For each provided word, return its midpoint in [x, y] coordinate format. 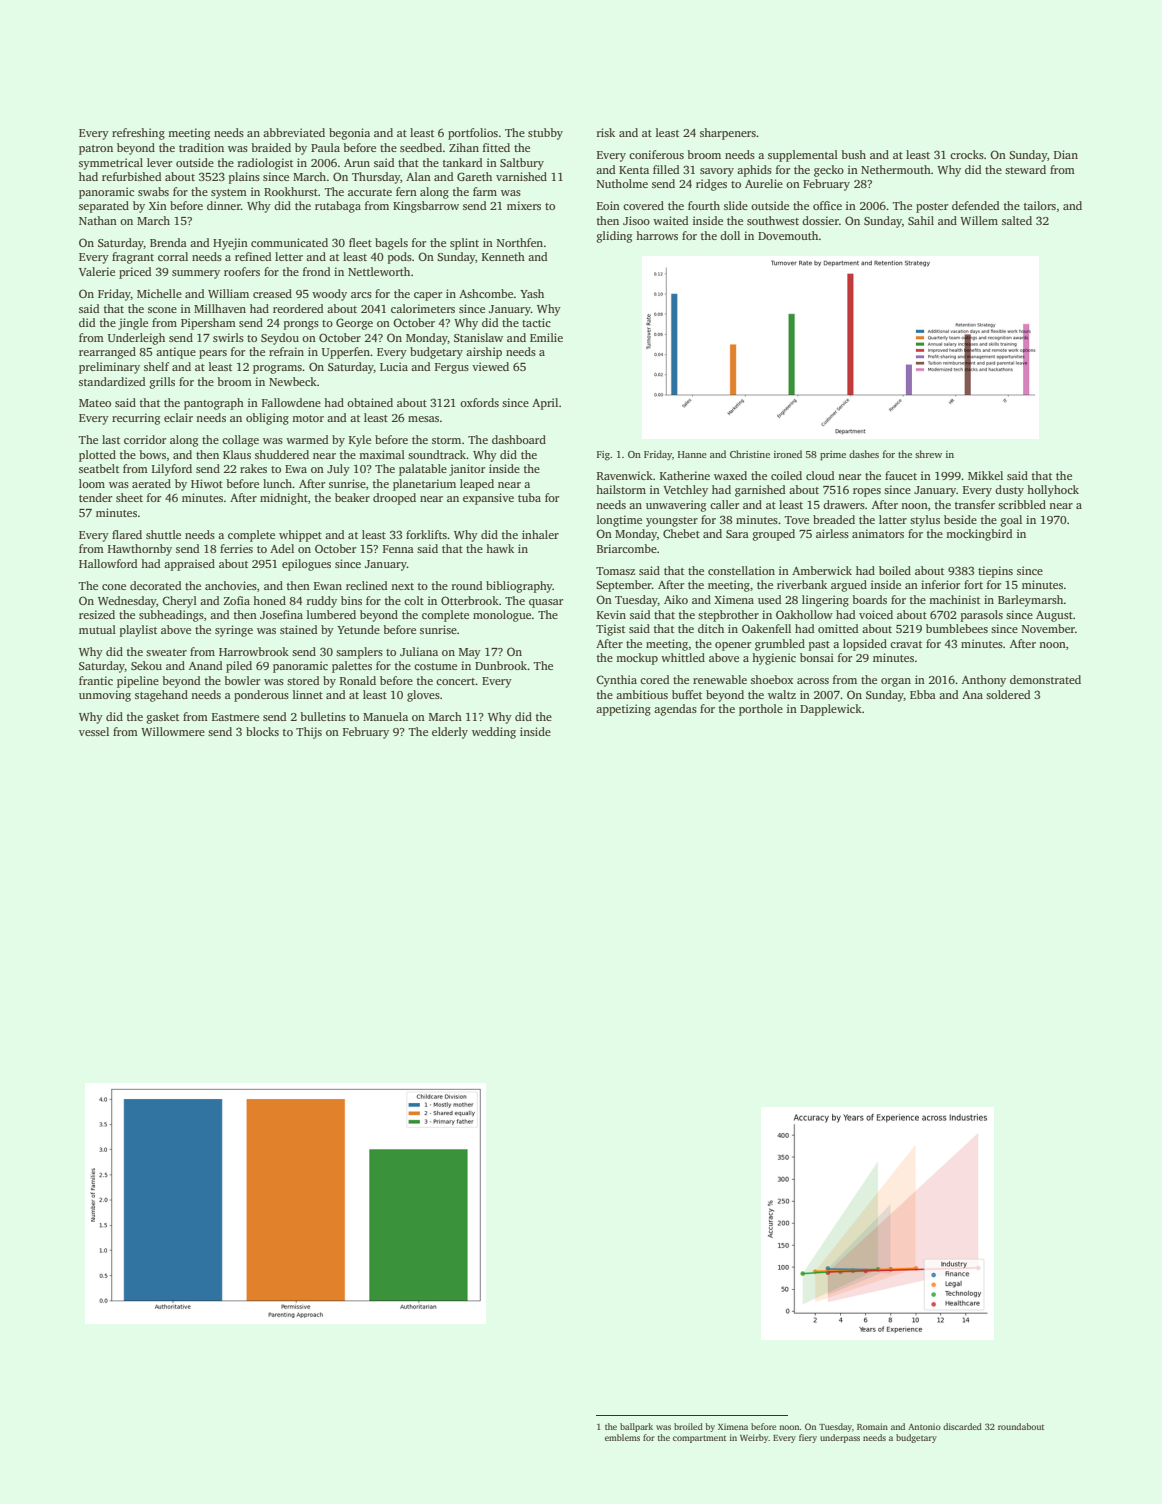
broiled [688, 1426]
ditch [711, 628]
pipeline [138, 682]
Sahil [921, 220]
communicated [289, 242]
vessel [94, 731]
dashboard [519, 439]
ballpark [636, 1427]
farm [485, 191]
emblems [622, 1437]
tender [95, 497]
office [827, 205]
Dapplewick [831, 710]
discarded [962, 1426]
